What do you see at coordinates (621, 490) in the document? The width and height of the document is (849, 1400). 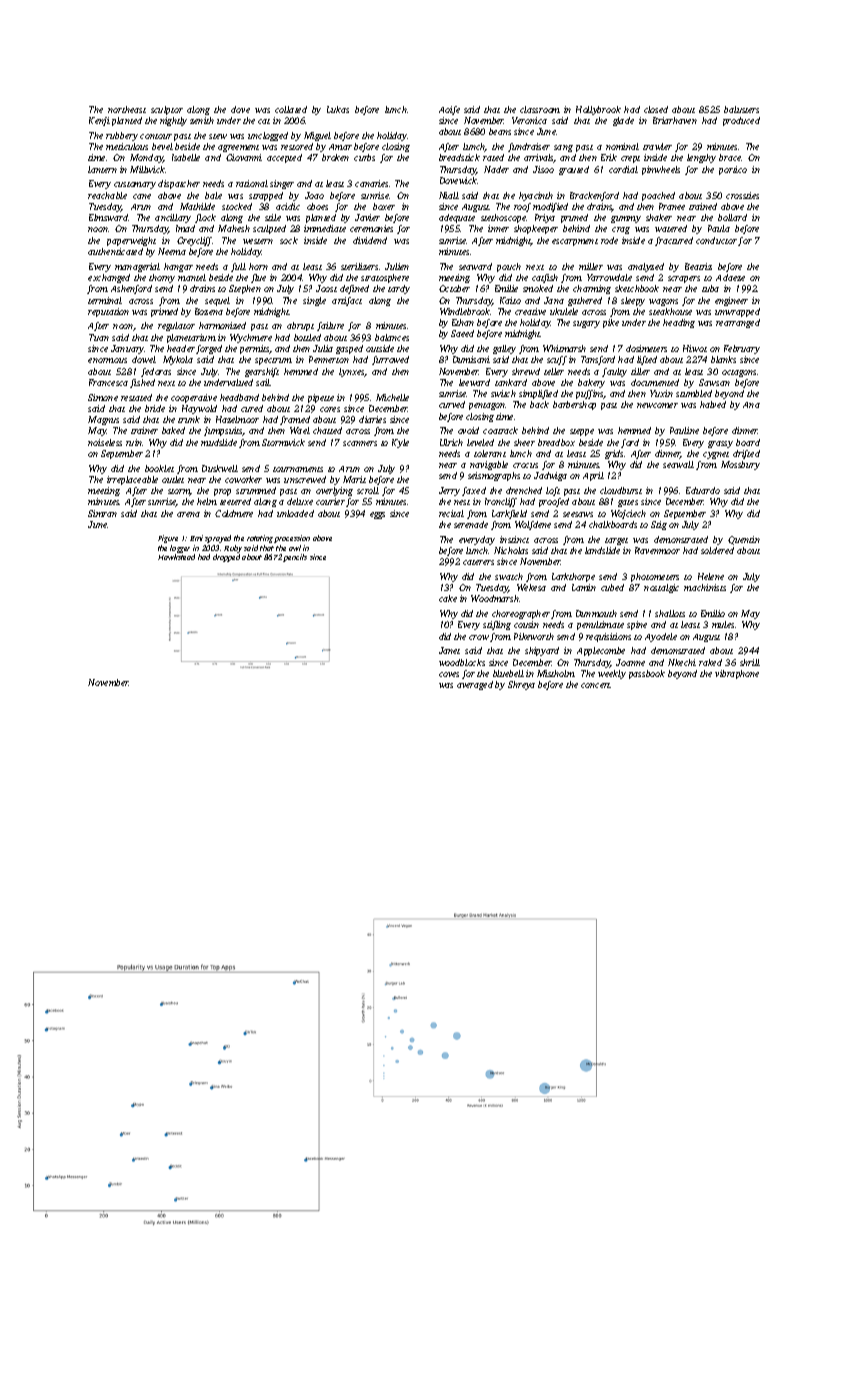 I see `cloudburst` at bounding box center [621, 490].
